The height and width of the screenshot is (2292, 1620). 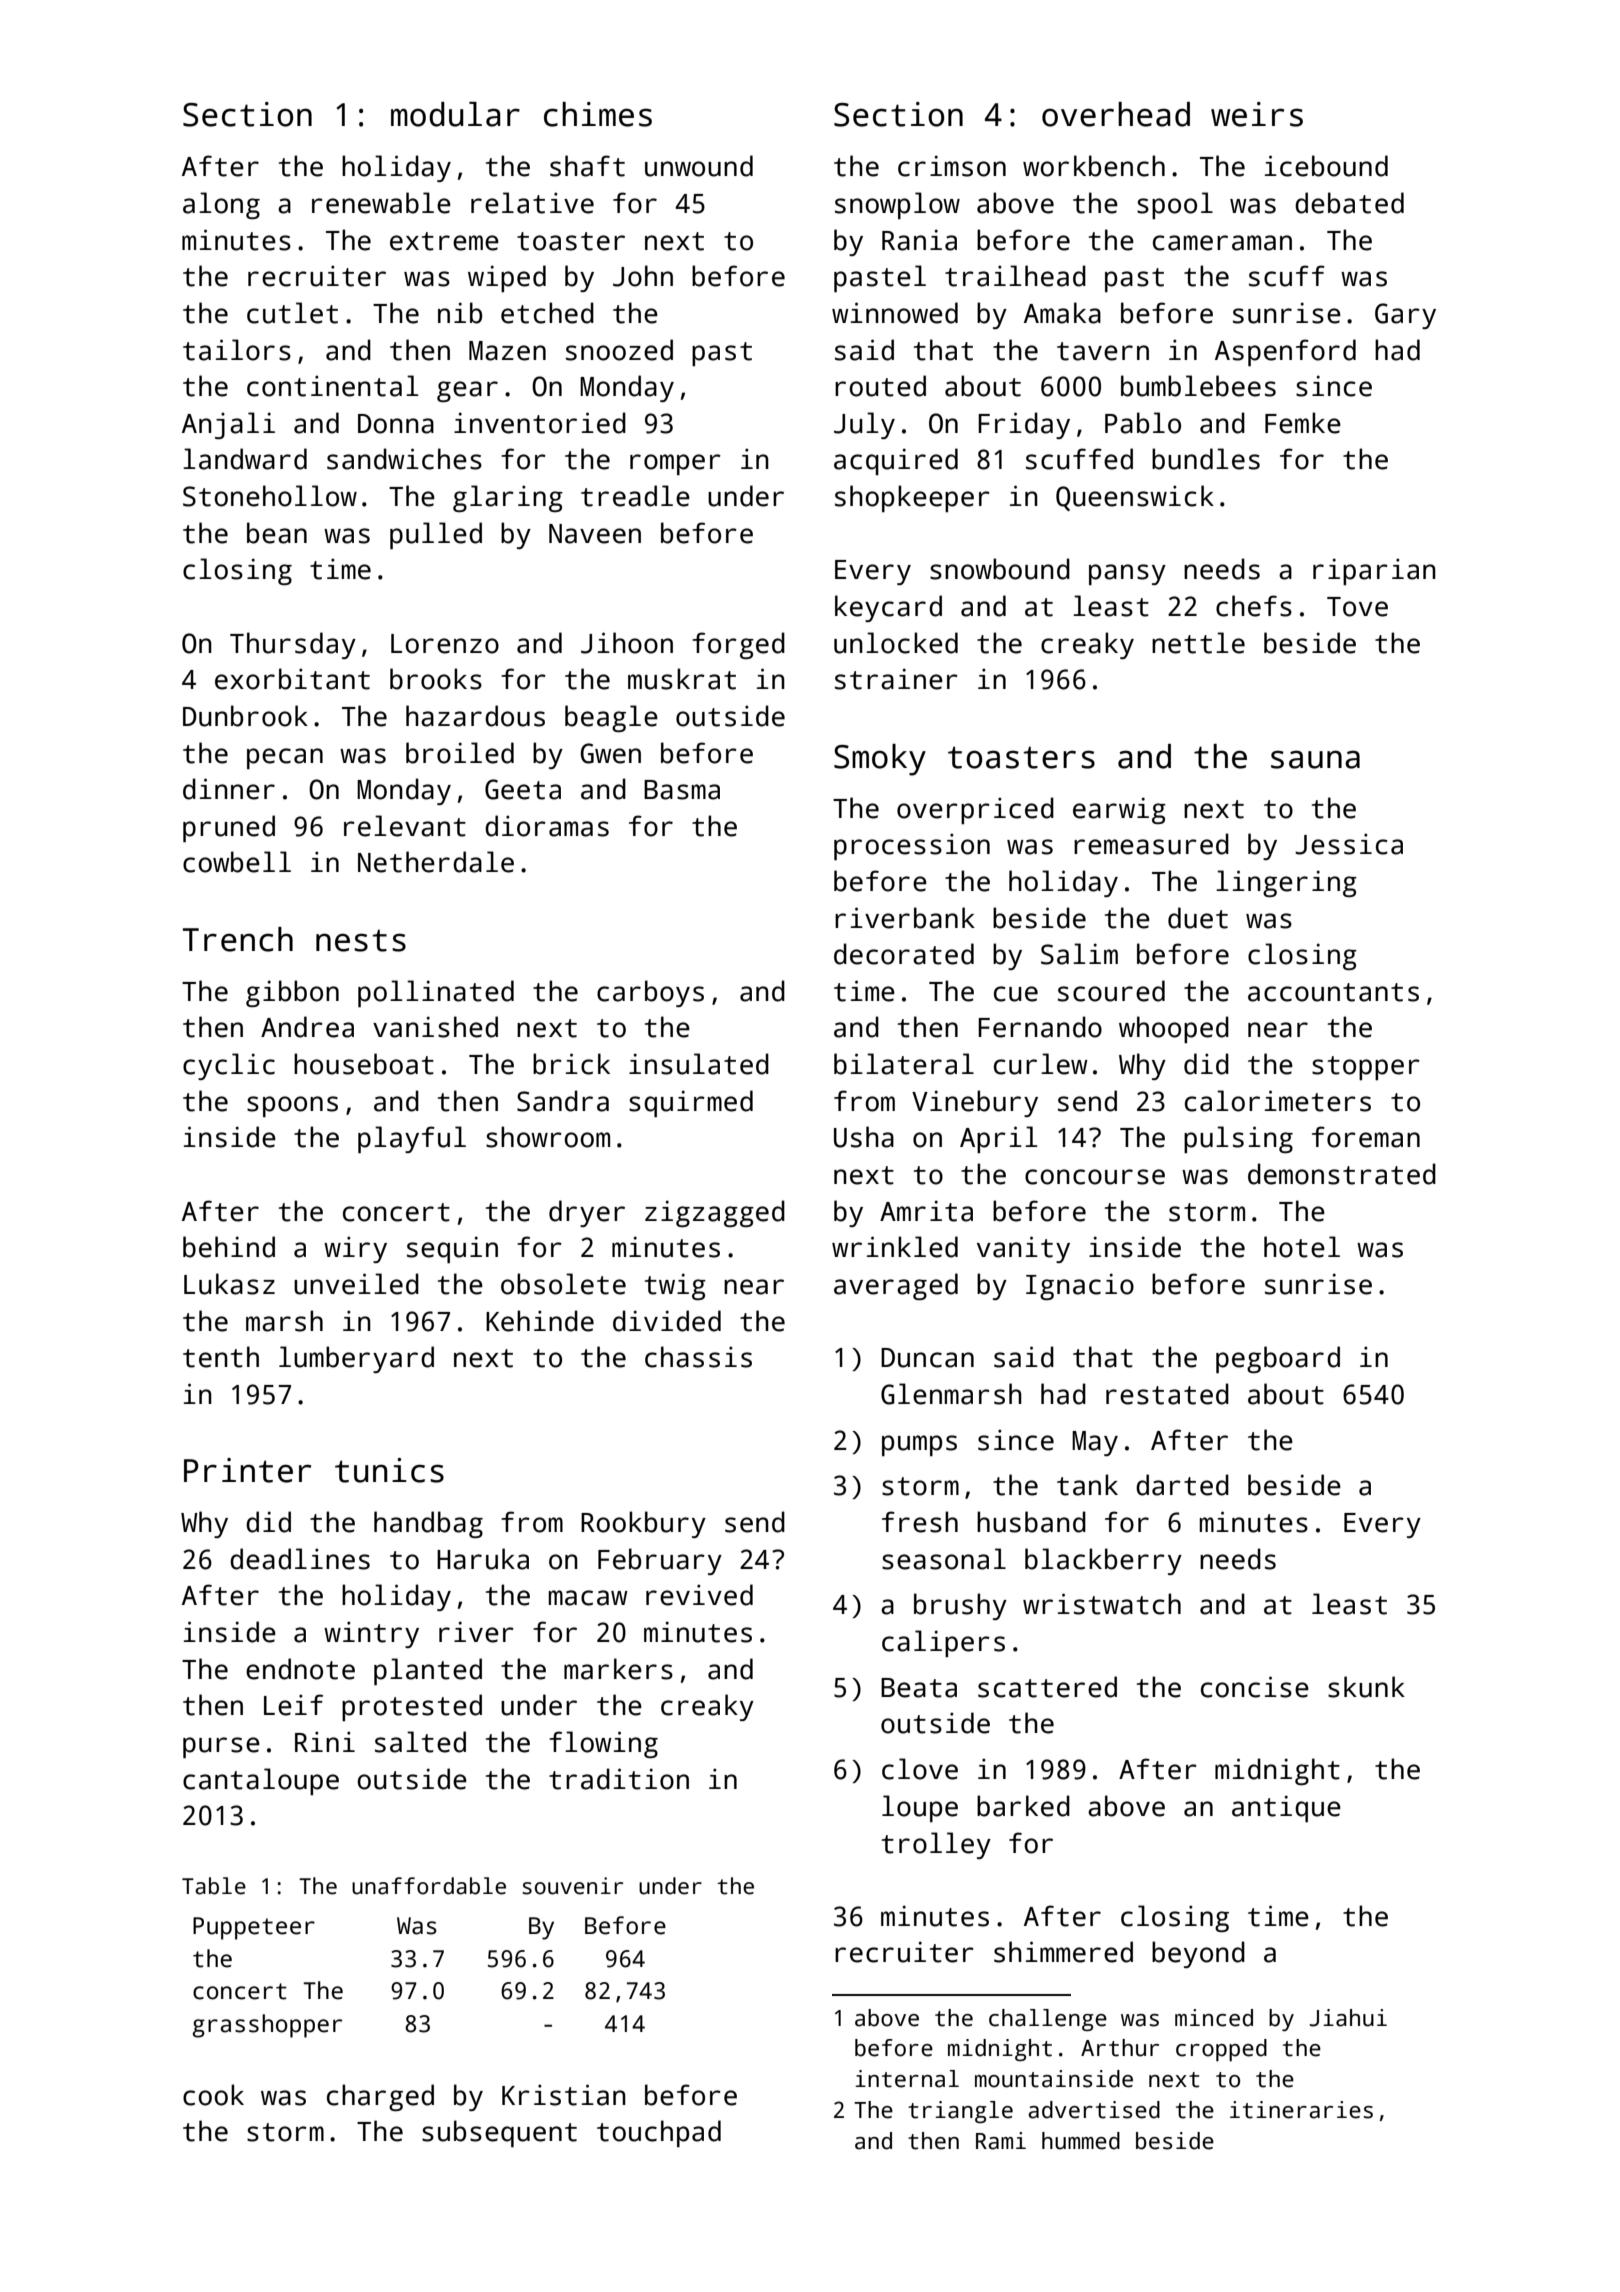 What do you see at coordinates (405, 826) in the screenshot?
I see `relevant` at bounding box center [405, 826].
